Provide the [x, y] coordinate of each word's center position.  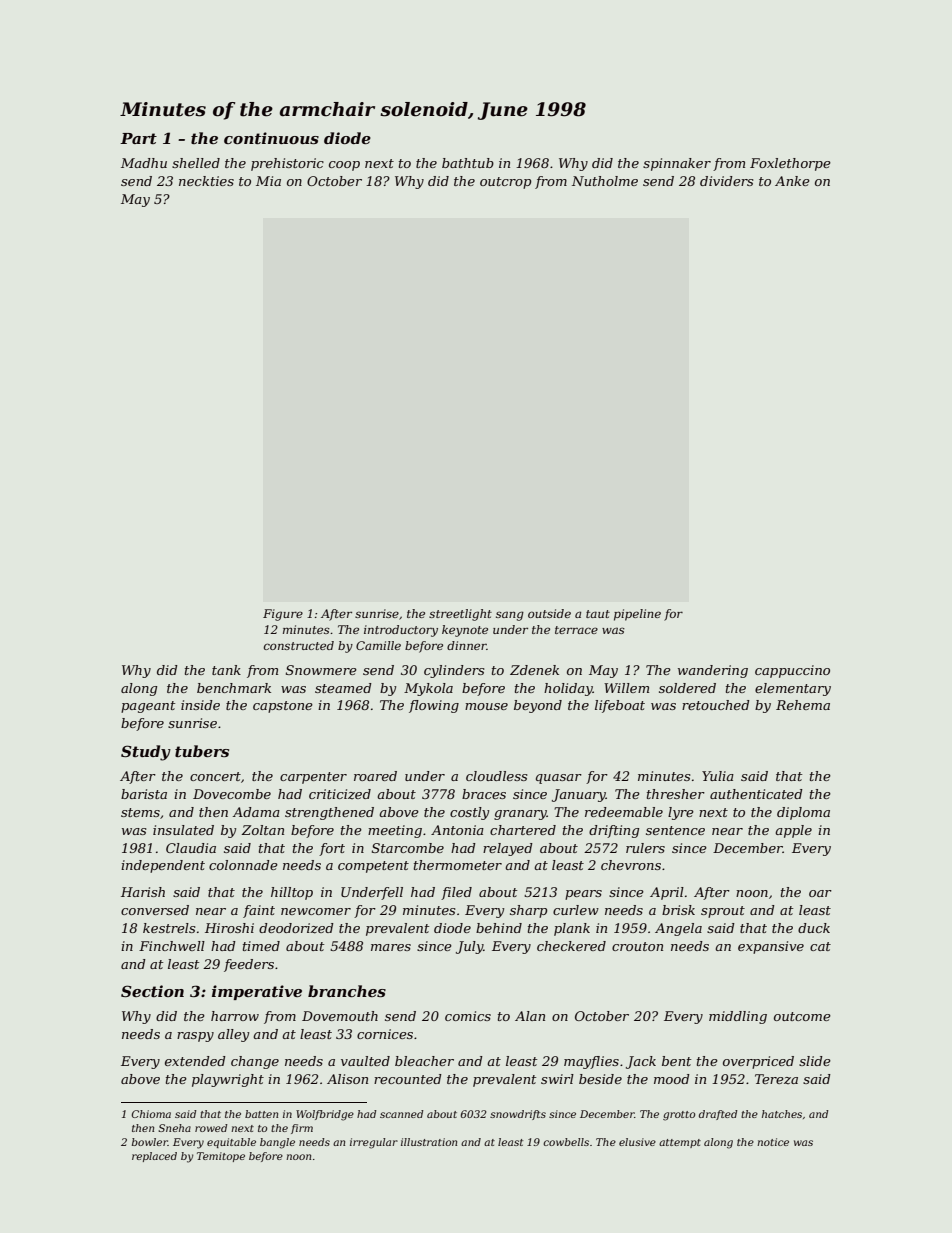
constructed [299, 645]
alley [233, 1035]
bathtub [468, 163]
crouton [637, 946]
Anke [792, 181]
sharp [528, 911]
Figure [283, 615]
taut [598, 614]
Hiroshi [229, 928]
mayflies [591, 1062]
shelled [196, 163]
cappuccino [792, 671]
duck [814, 928]
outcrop [505, 183]
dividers [726, 181]
